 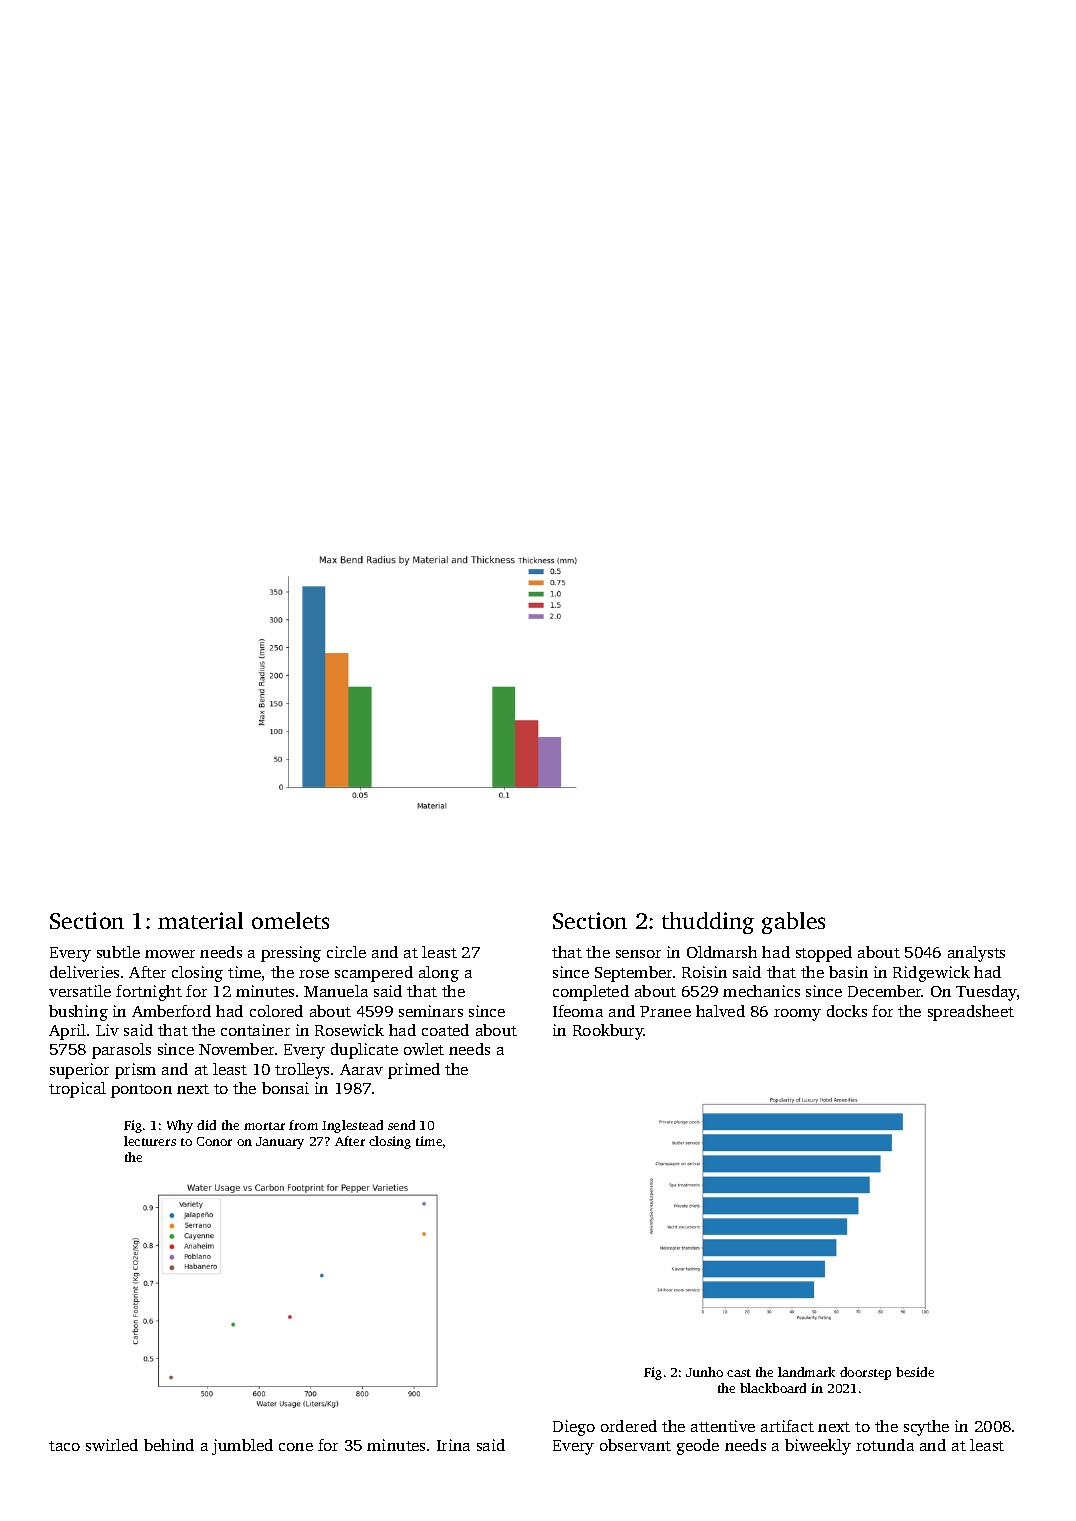 I want to click on cast, so click(x=739, y=1373).
